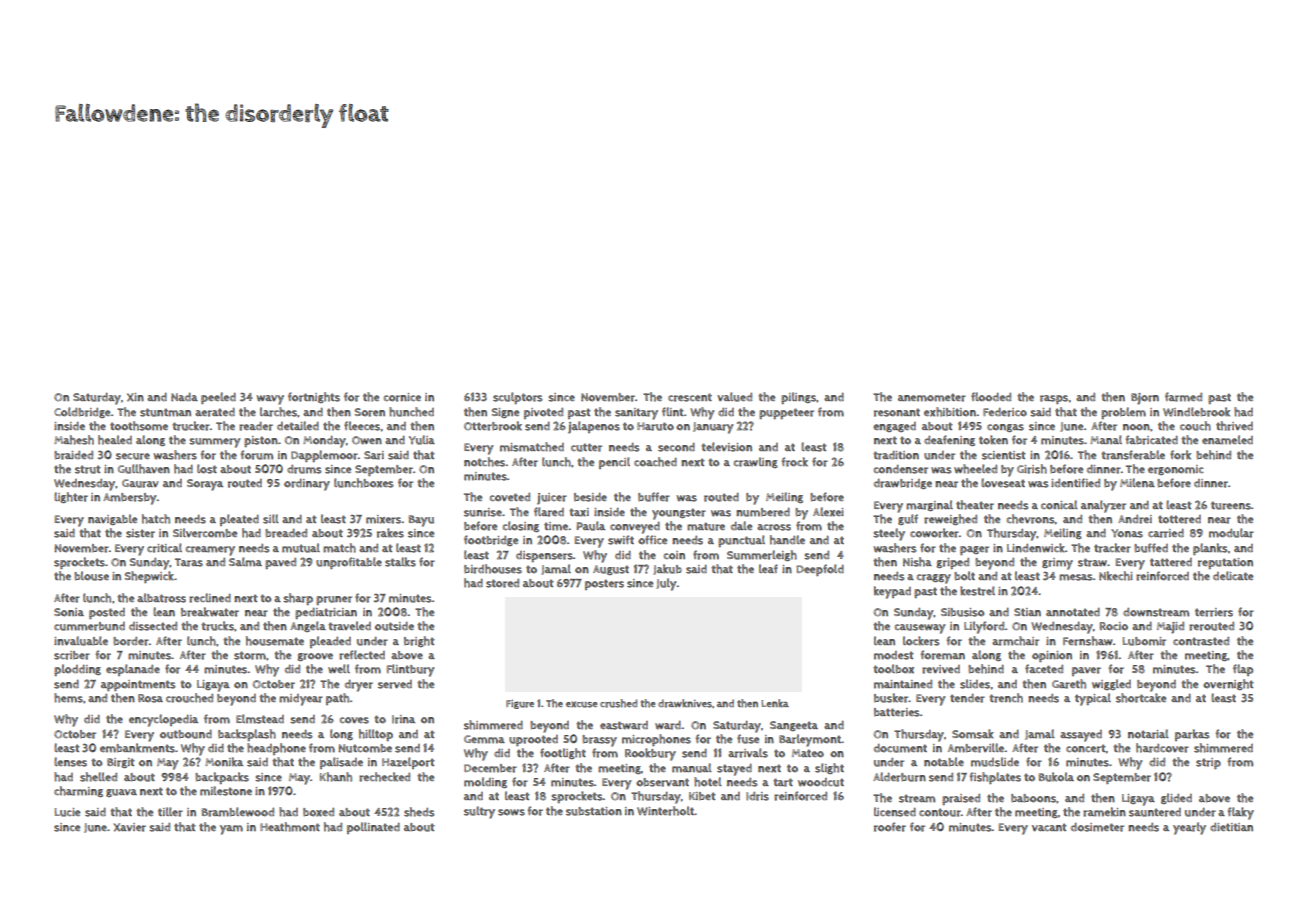 The height and width of the document is (924, 1308). What do you see at coordinates (890, 827) in the document?
I see `roofer` at bounding box center [890, 827].
